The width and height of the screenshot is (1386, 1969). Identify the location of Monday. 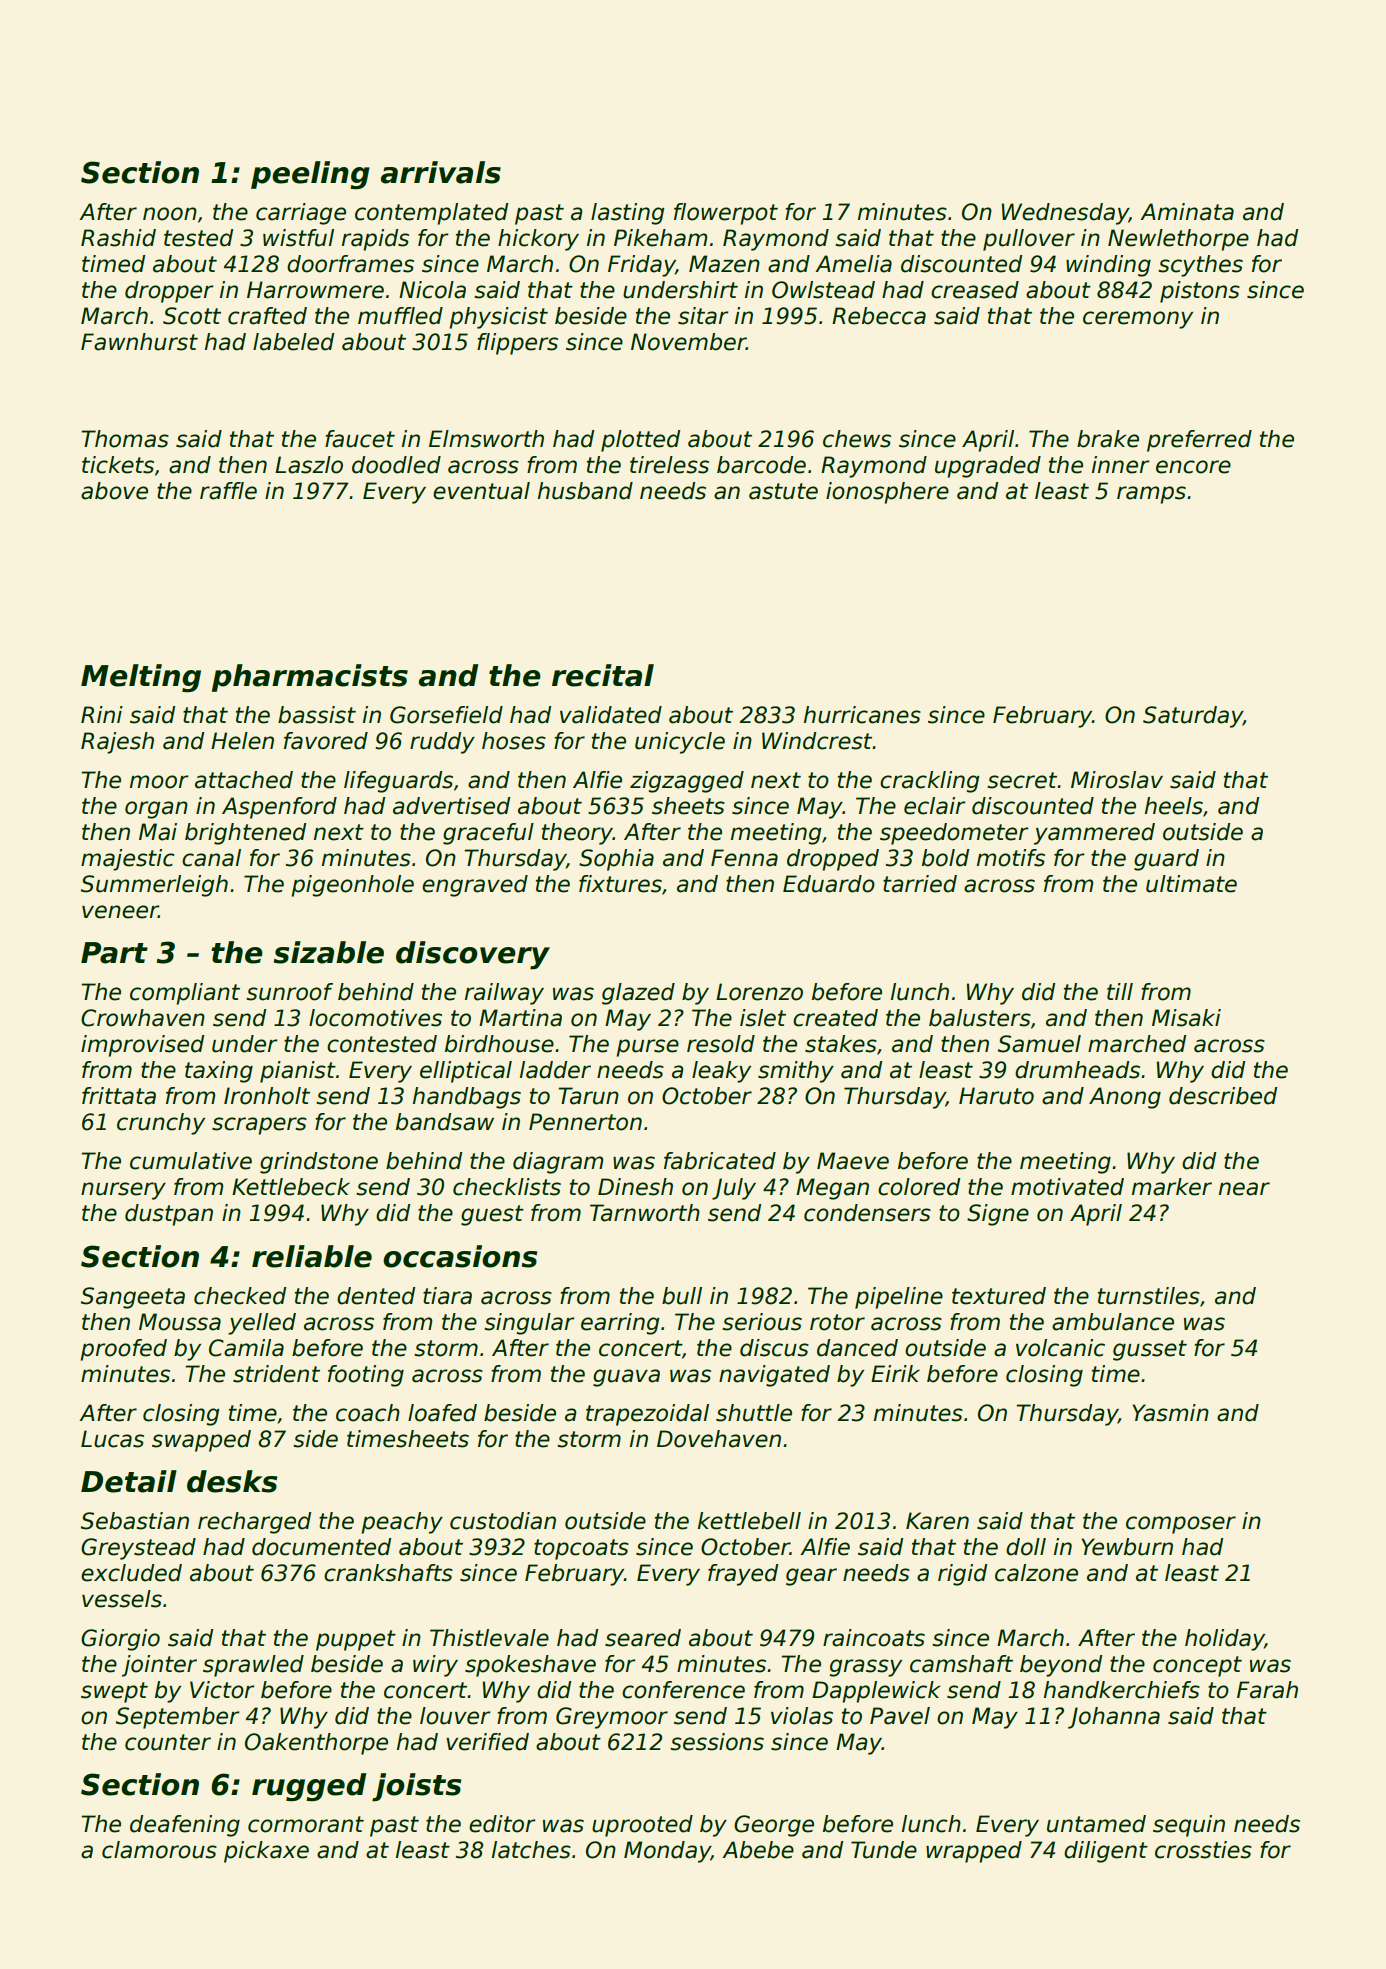
(667, 1852).
